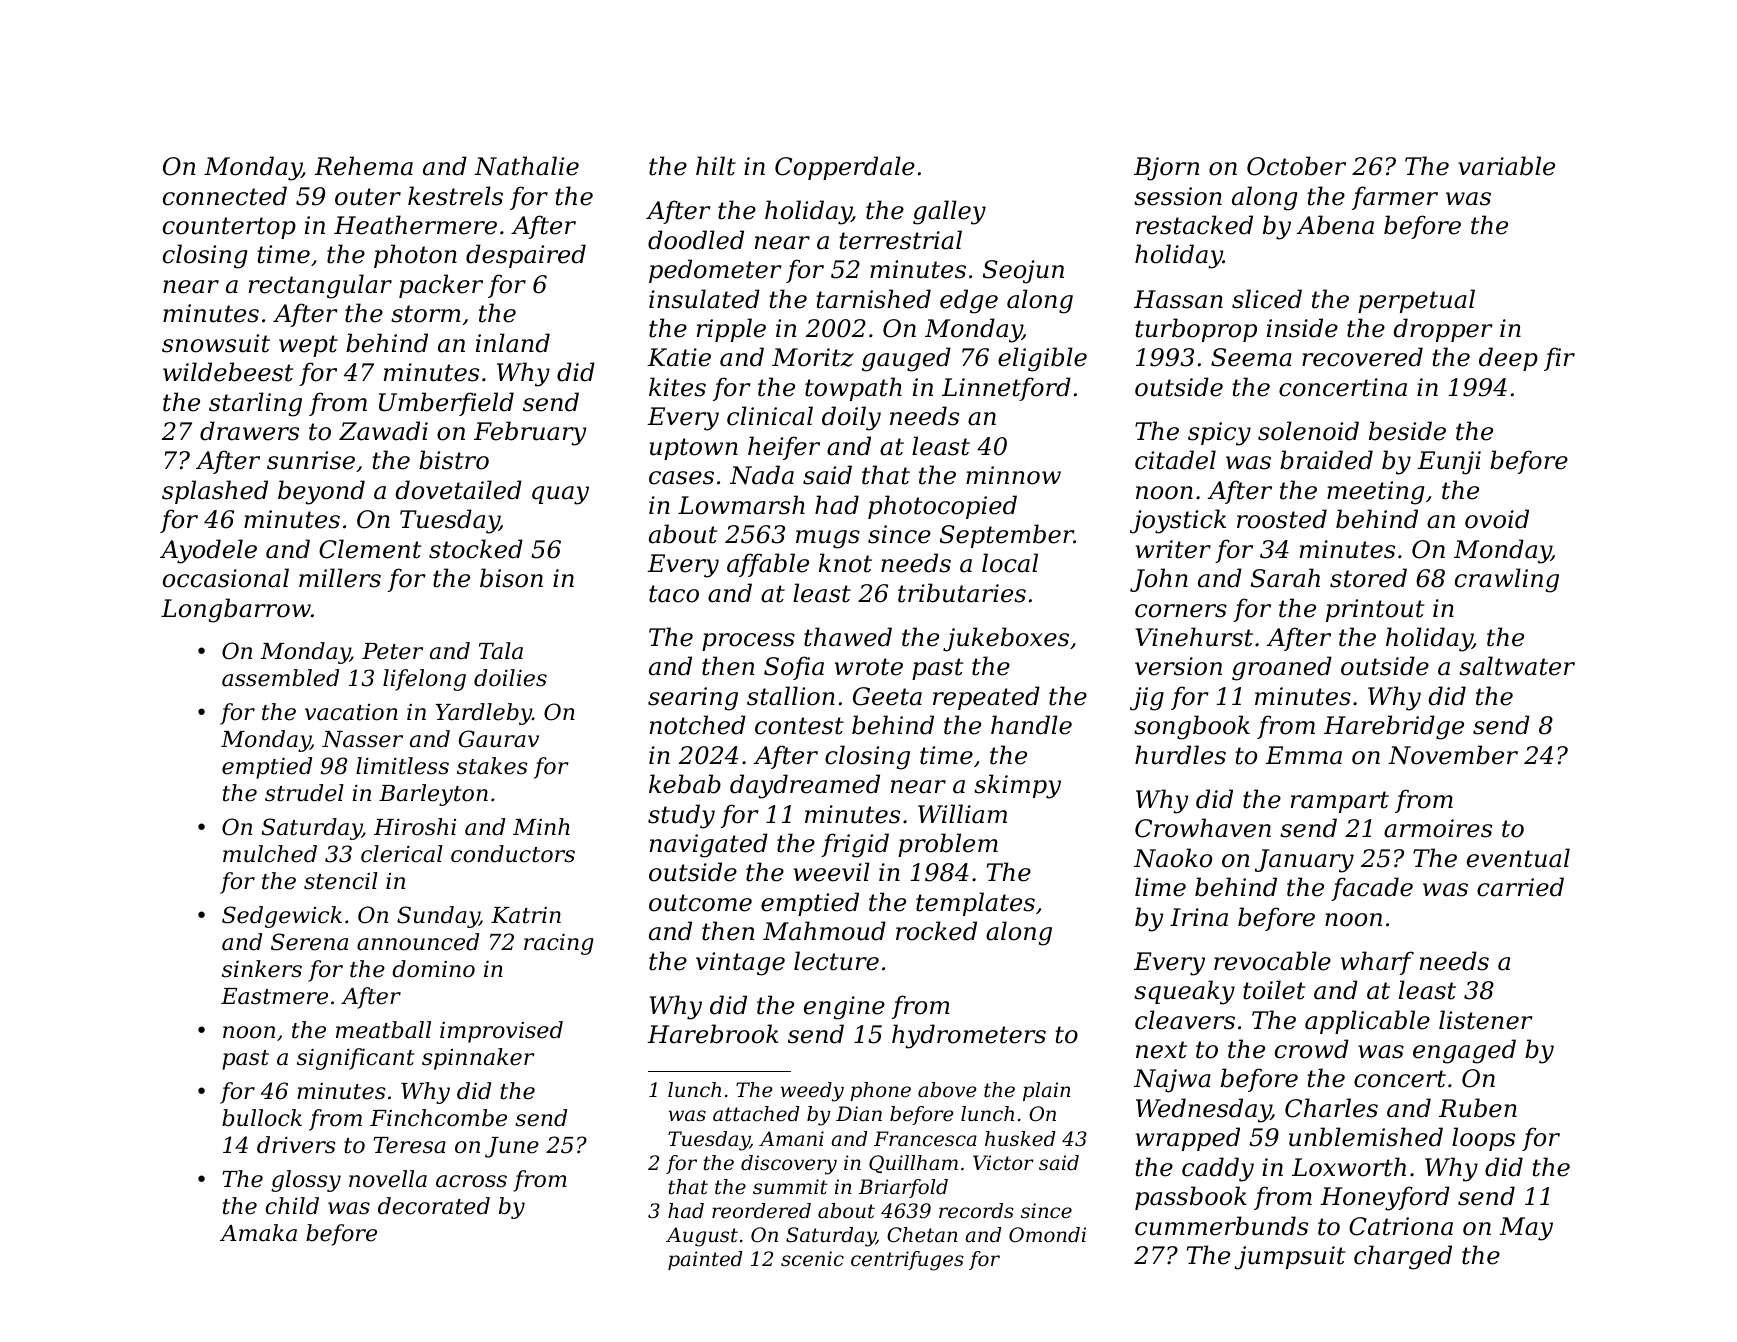 The width and height of the screenshot is (1737, 1342). What do you see at coordinates (1520, 887) in the screenshot?
I see `carried` at bounding box center [1520, 887].
